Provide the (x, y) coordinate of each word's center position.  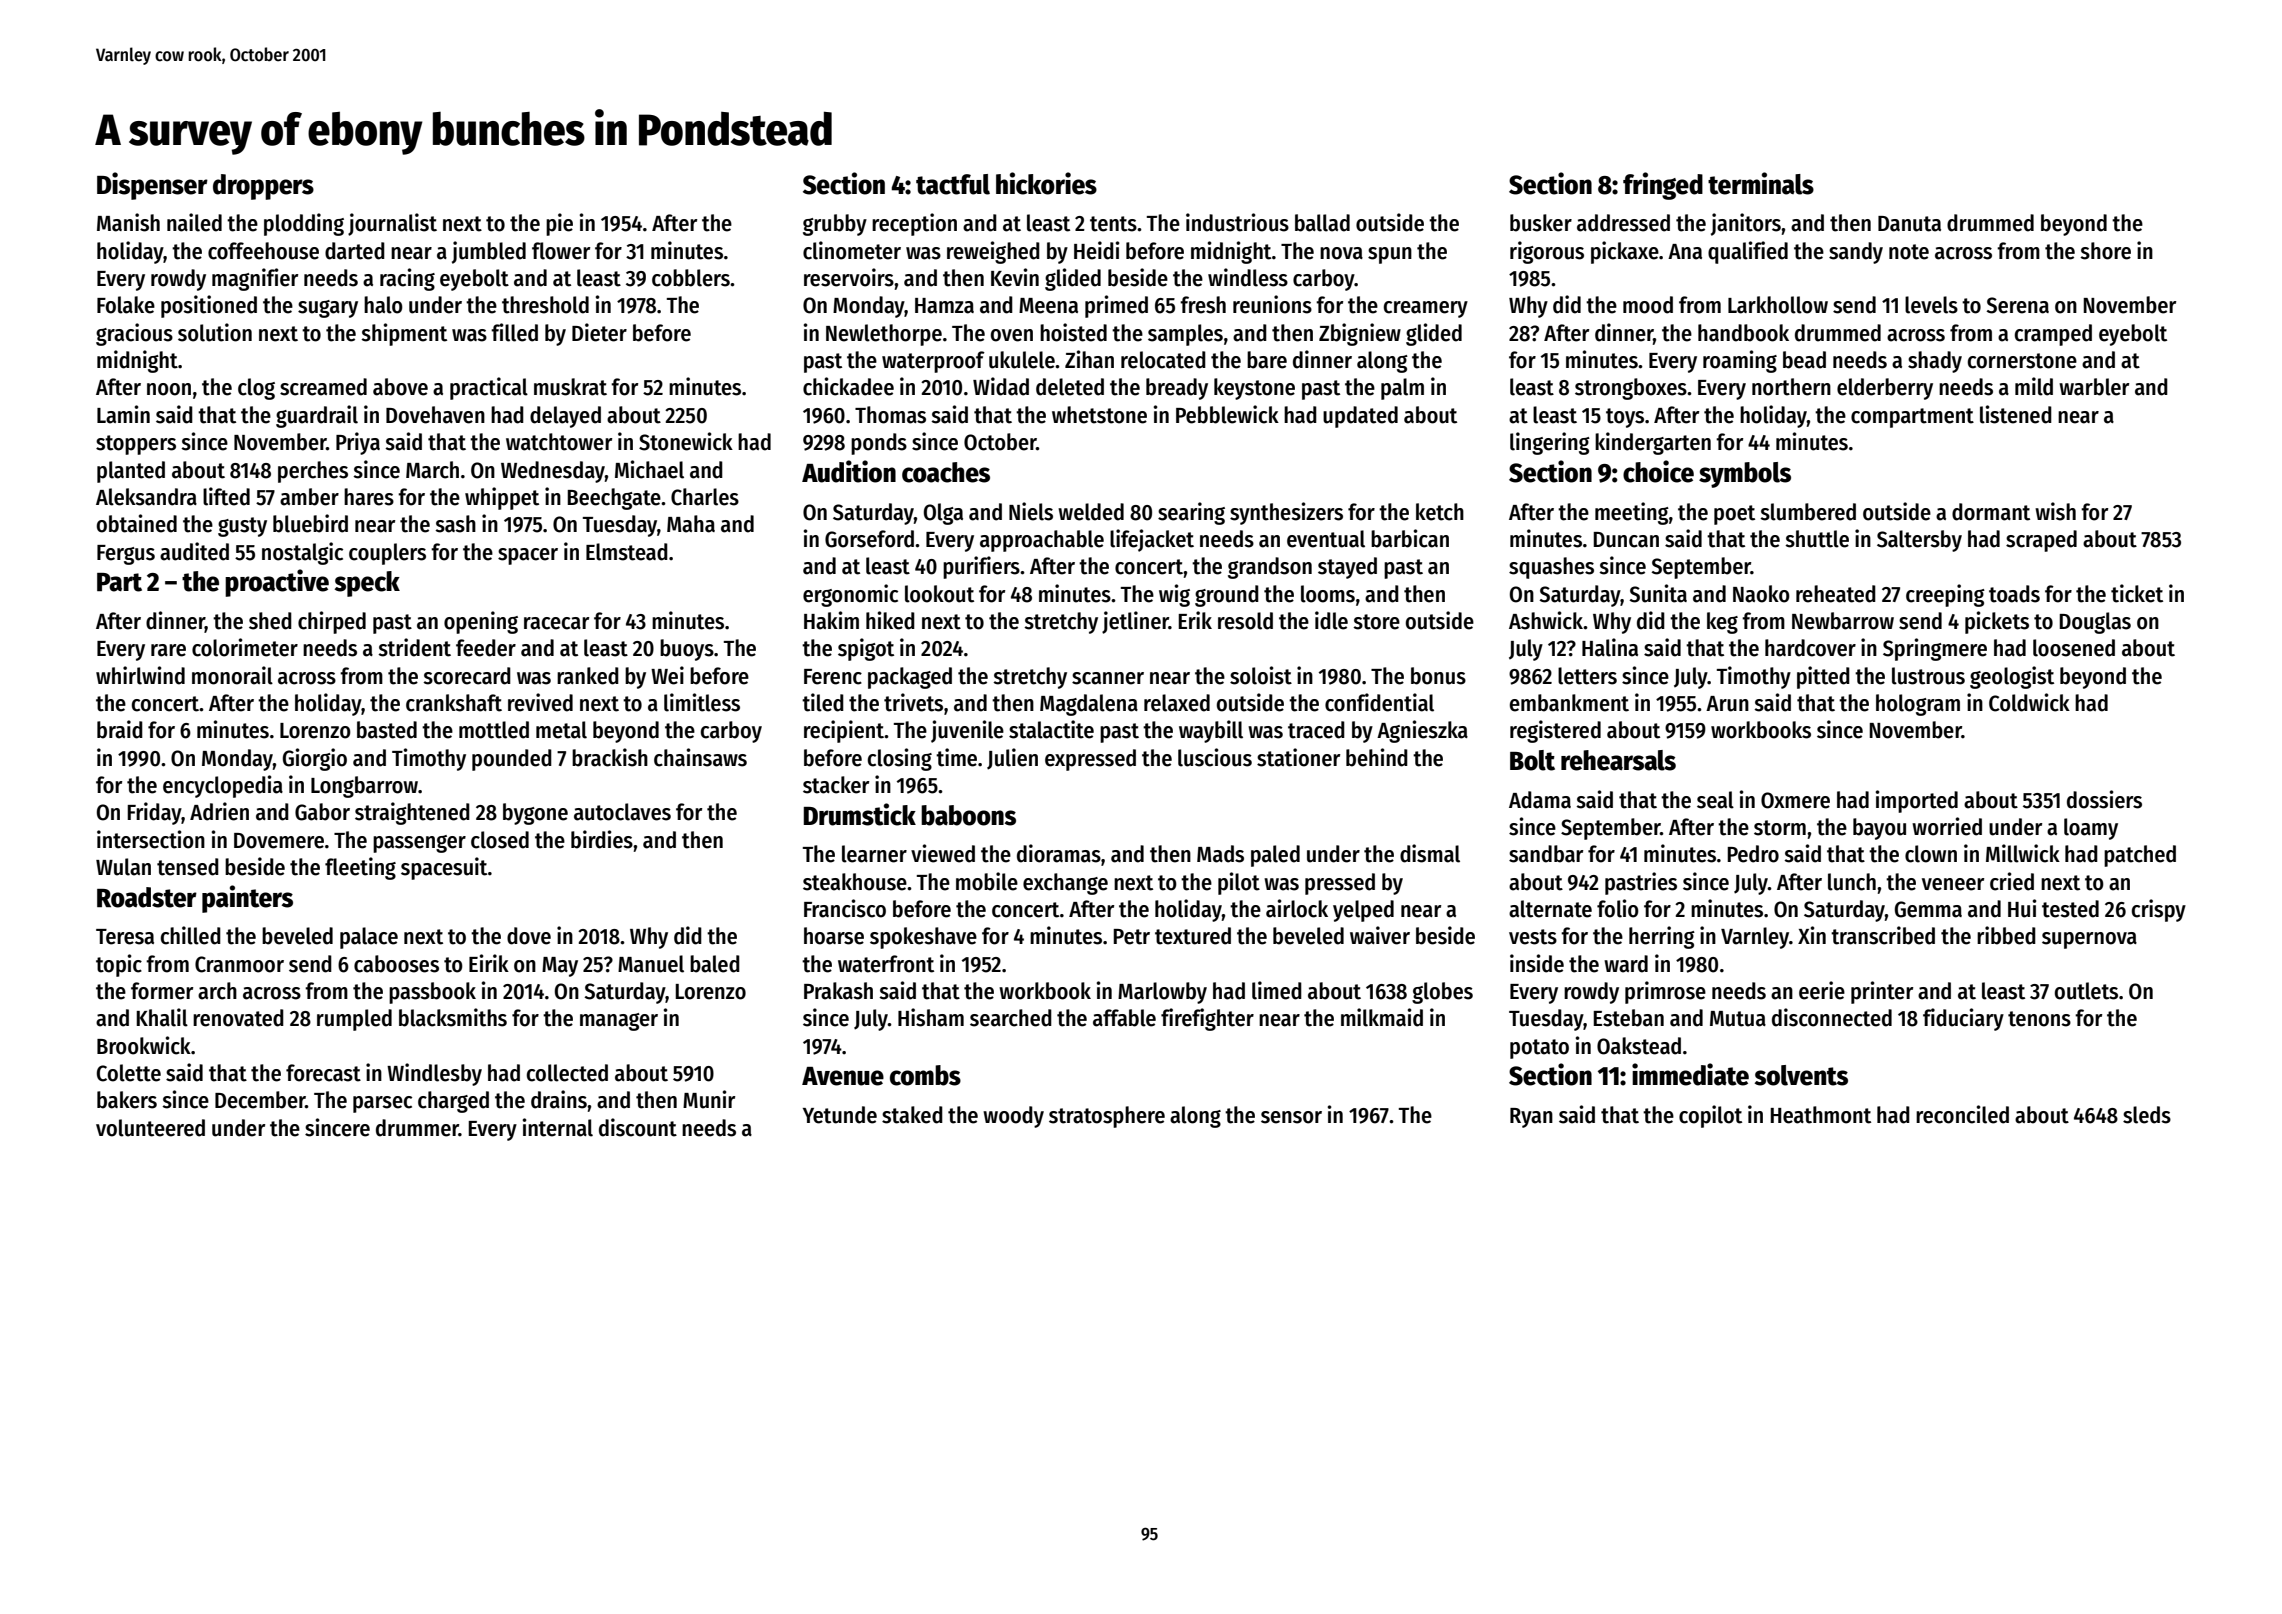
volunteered (150, 1128)
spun (1390, 255)
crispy (2159, 910)
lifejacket (1152, 540)
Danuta (1909, 224)
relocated (1163, 360)
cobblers (691, 278)
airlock (1297, 908)
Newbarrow (1843, 621)
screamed (323, 387)
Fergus (126, 555)
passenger (419, 844)
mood (1648, 305)
